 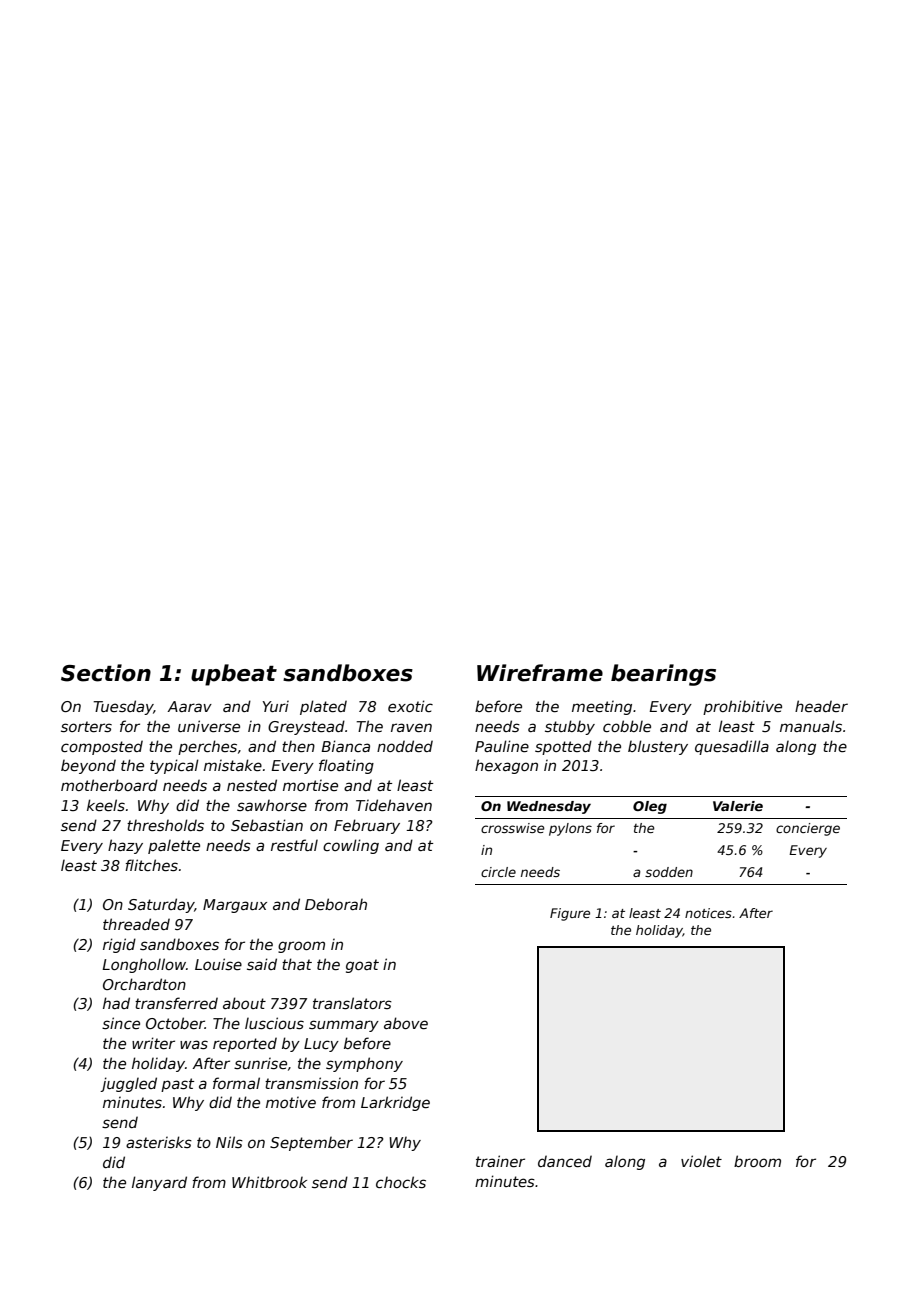 I want to click on notices, so click(x=708, y=913).
